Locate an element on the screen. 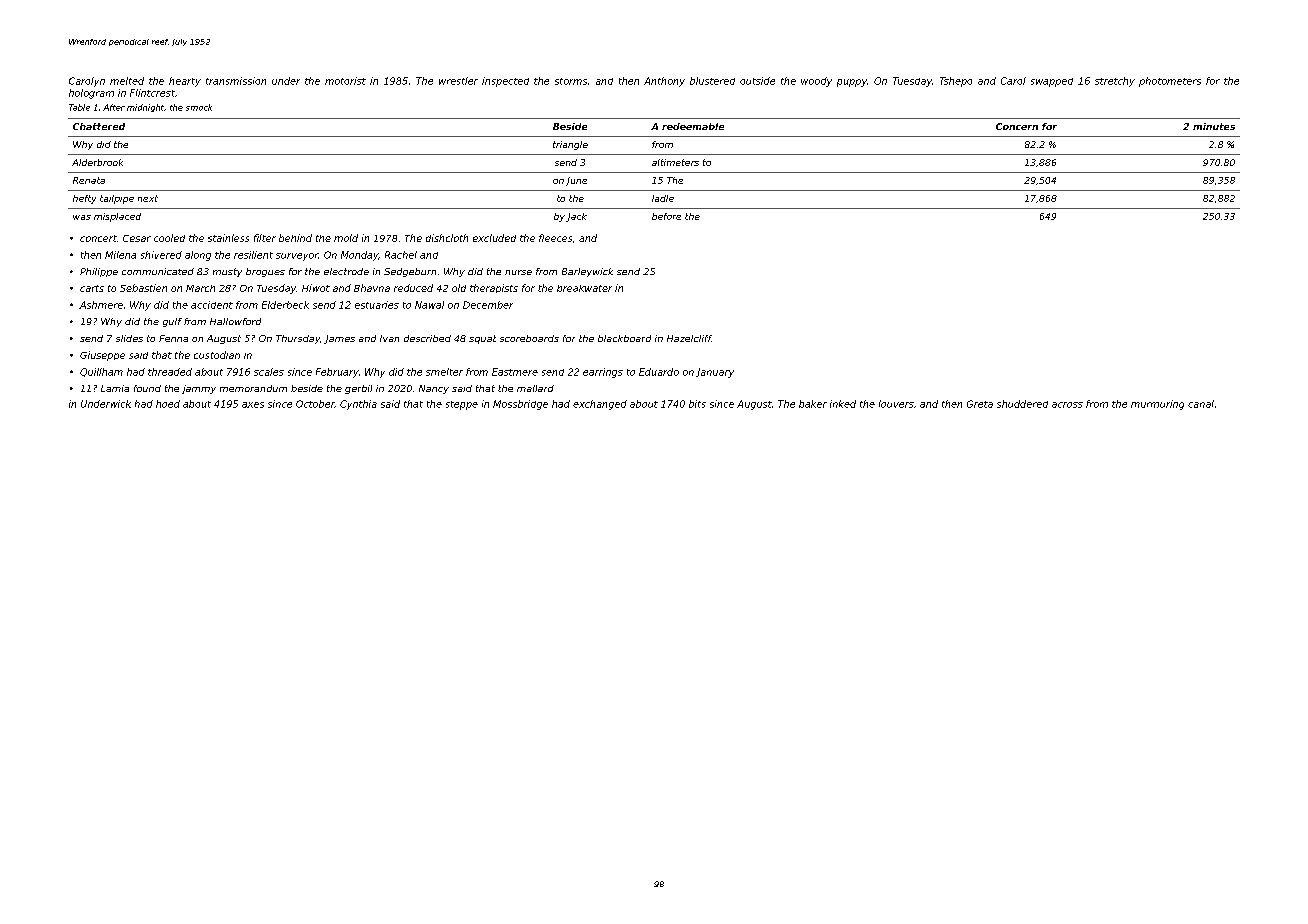 This screenshot has height=924, width=1308. before is located at coordinates (666, 216).
